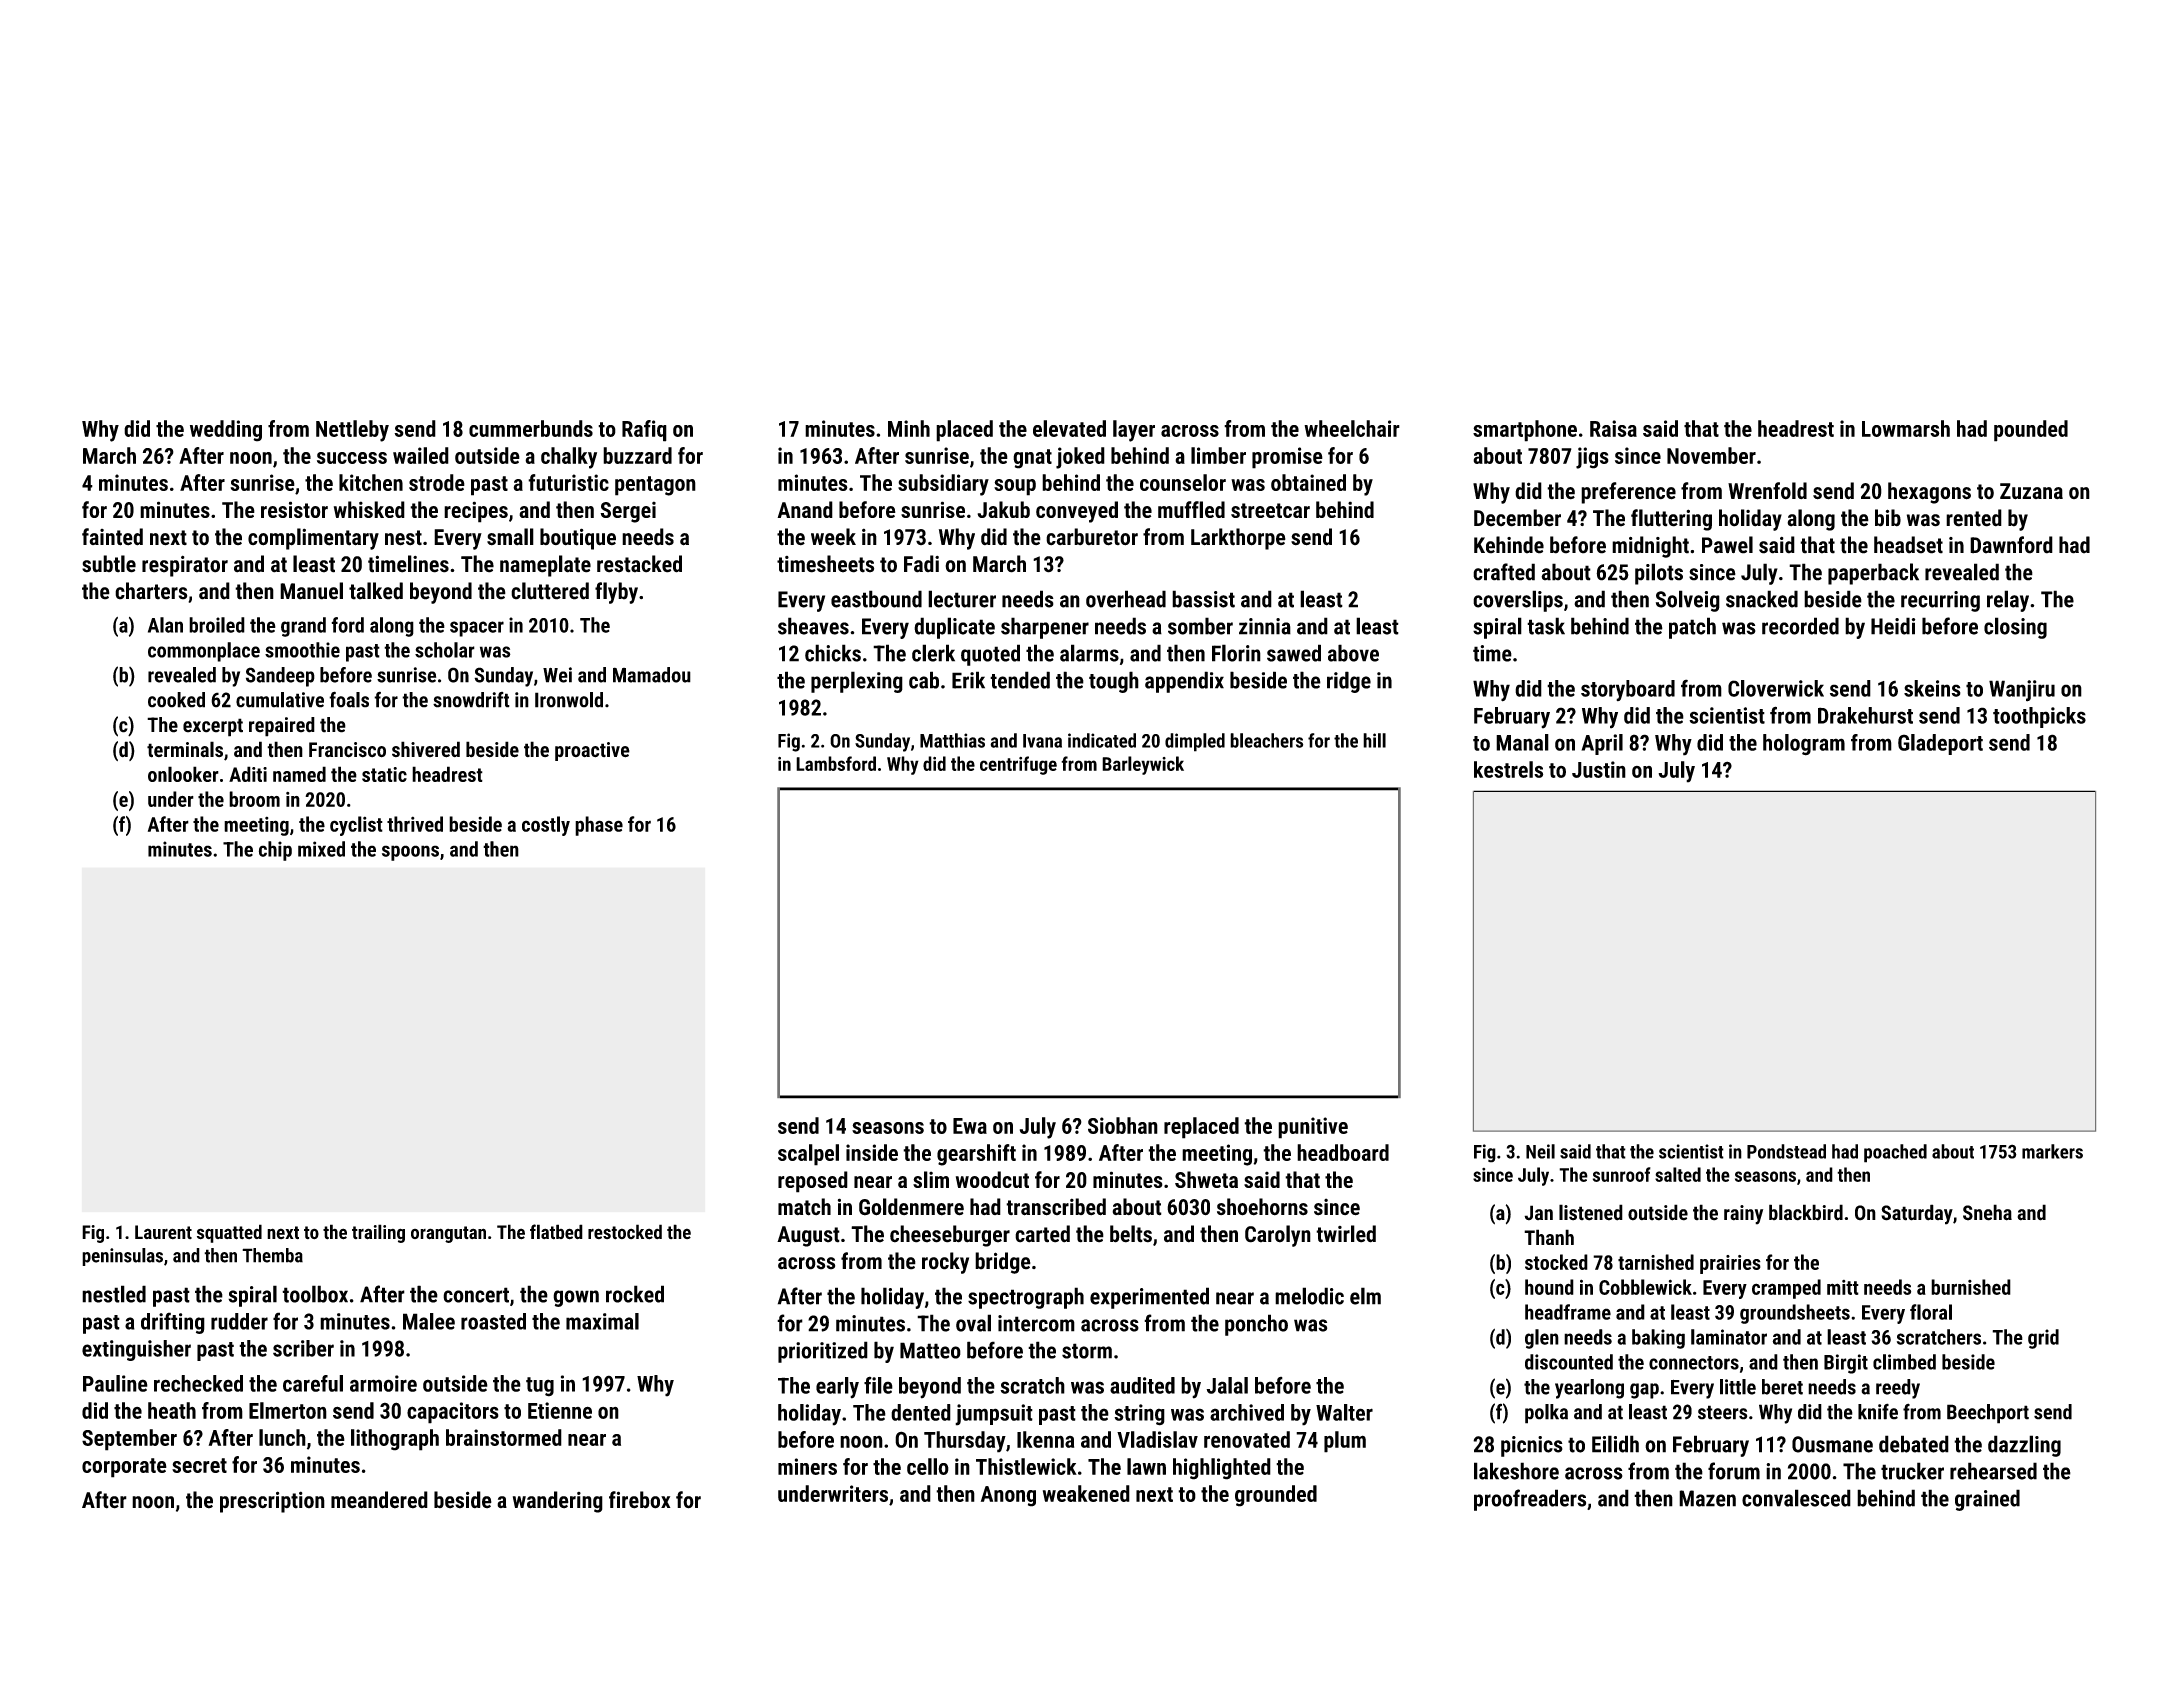 The height and width of the document is (1683, 2178). What do you see at coordinates (1906, 428) in the document?
I see `Lowmarsh` at bounding box center [1906, 428].
